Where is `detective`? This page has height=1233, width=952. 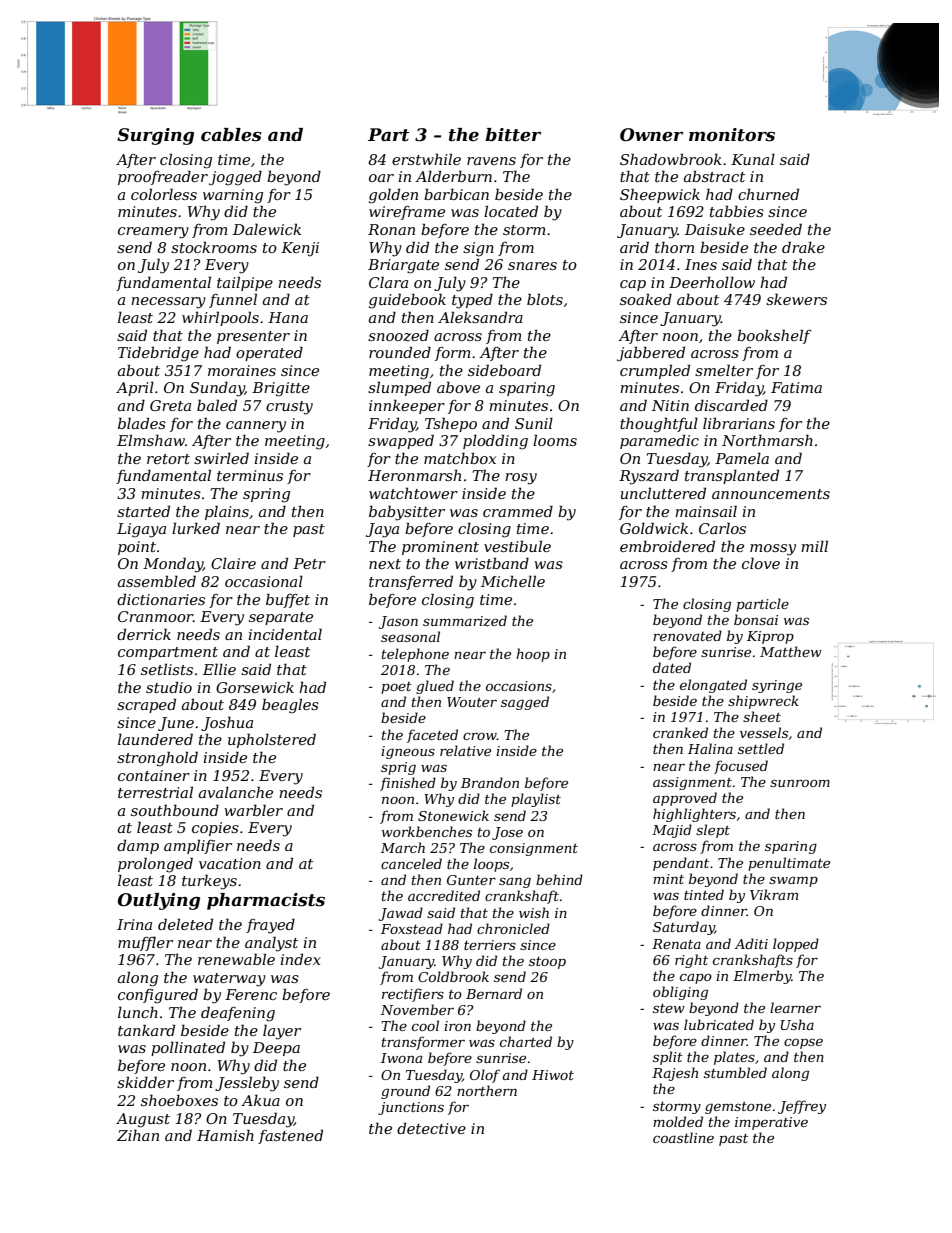 detective is located at coordinates (431, 1128).
